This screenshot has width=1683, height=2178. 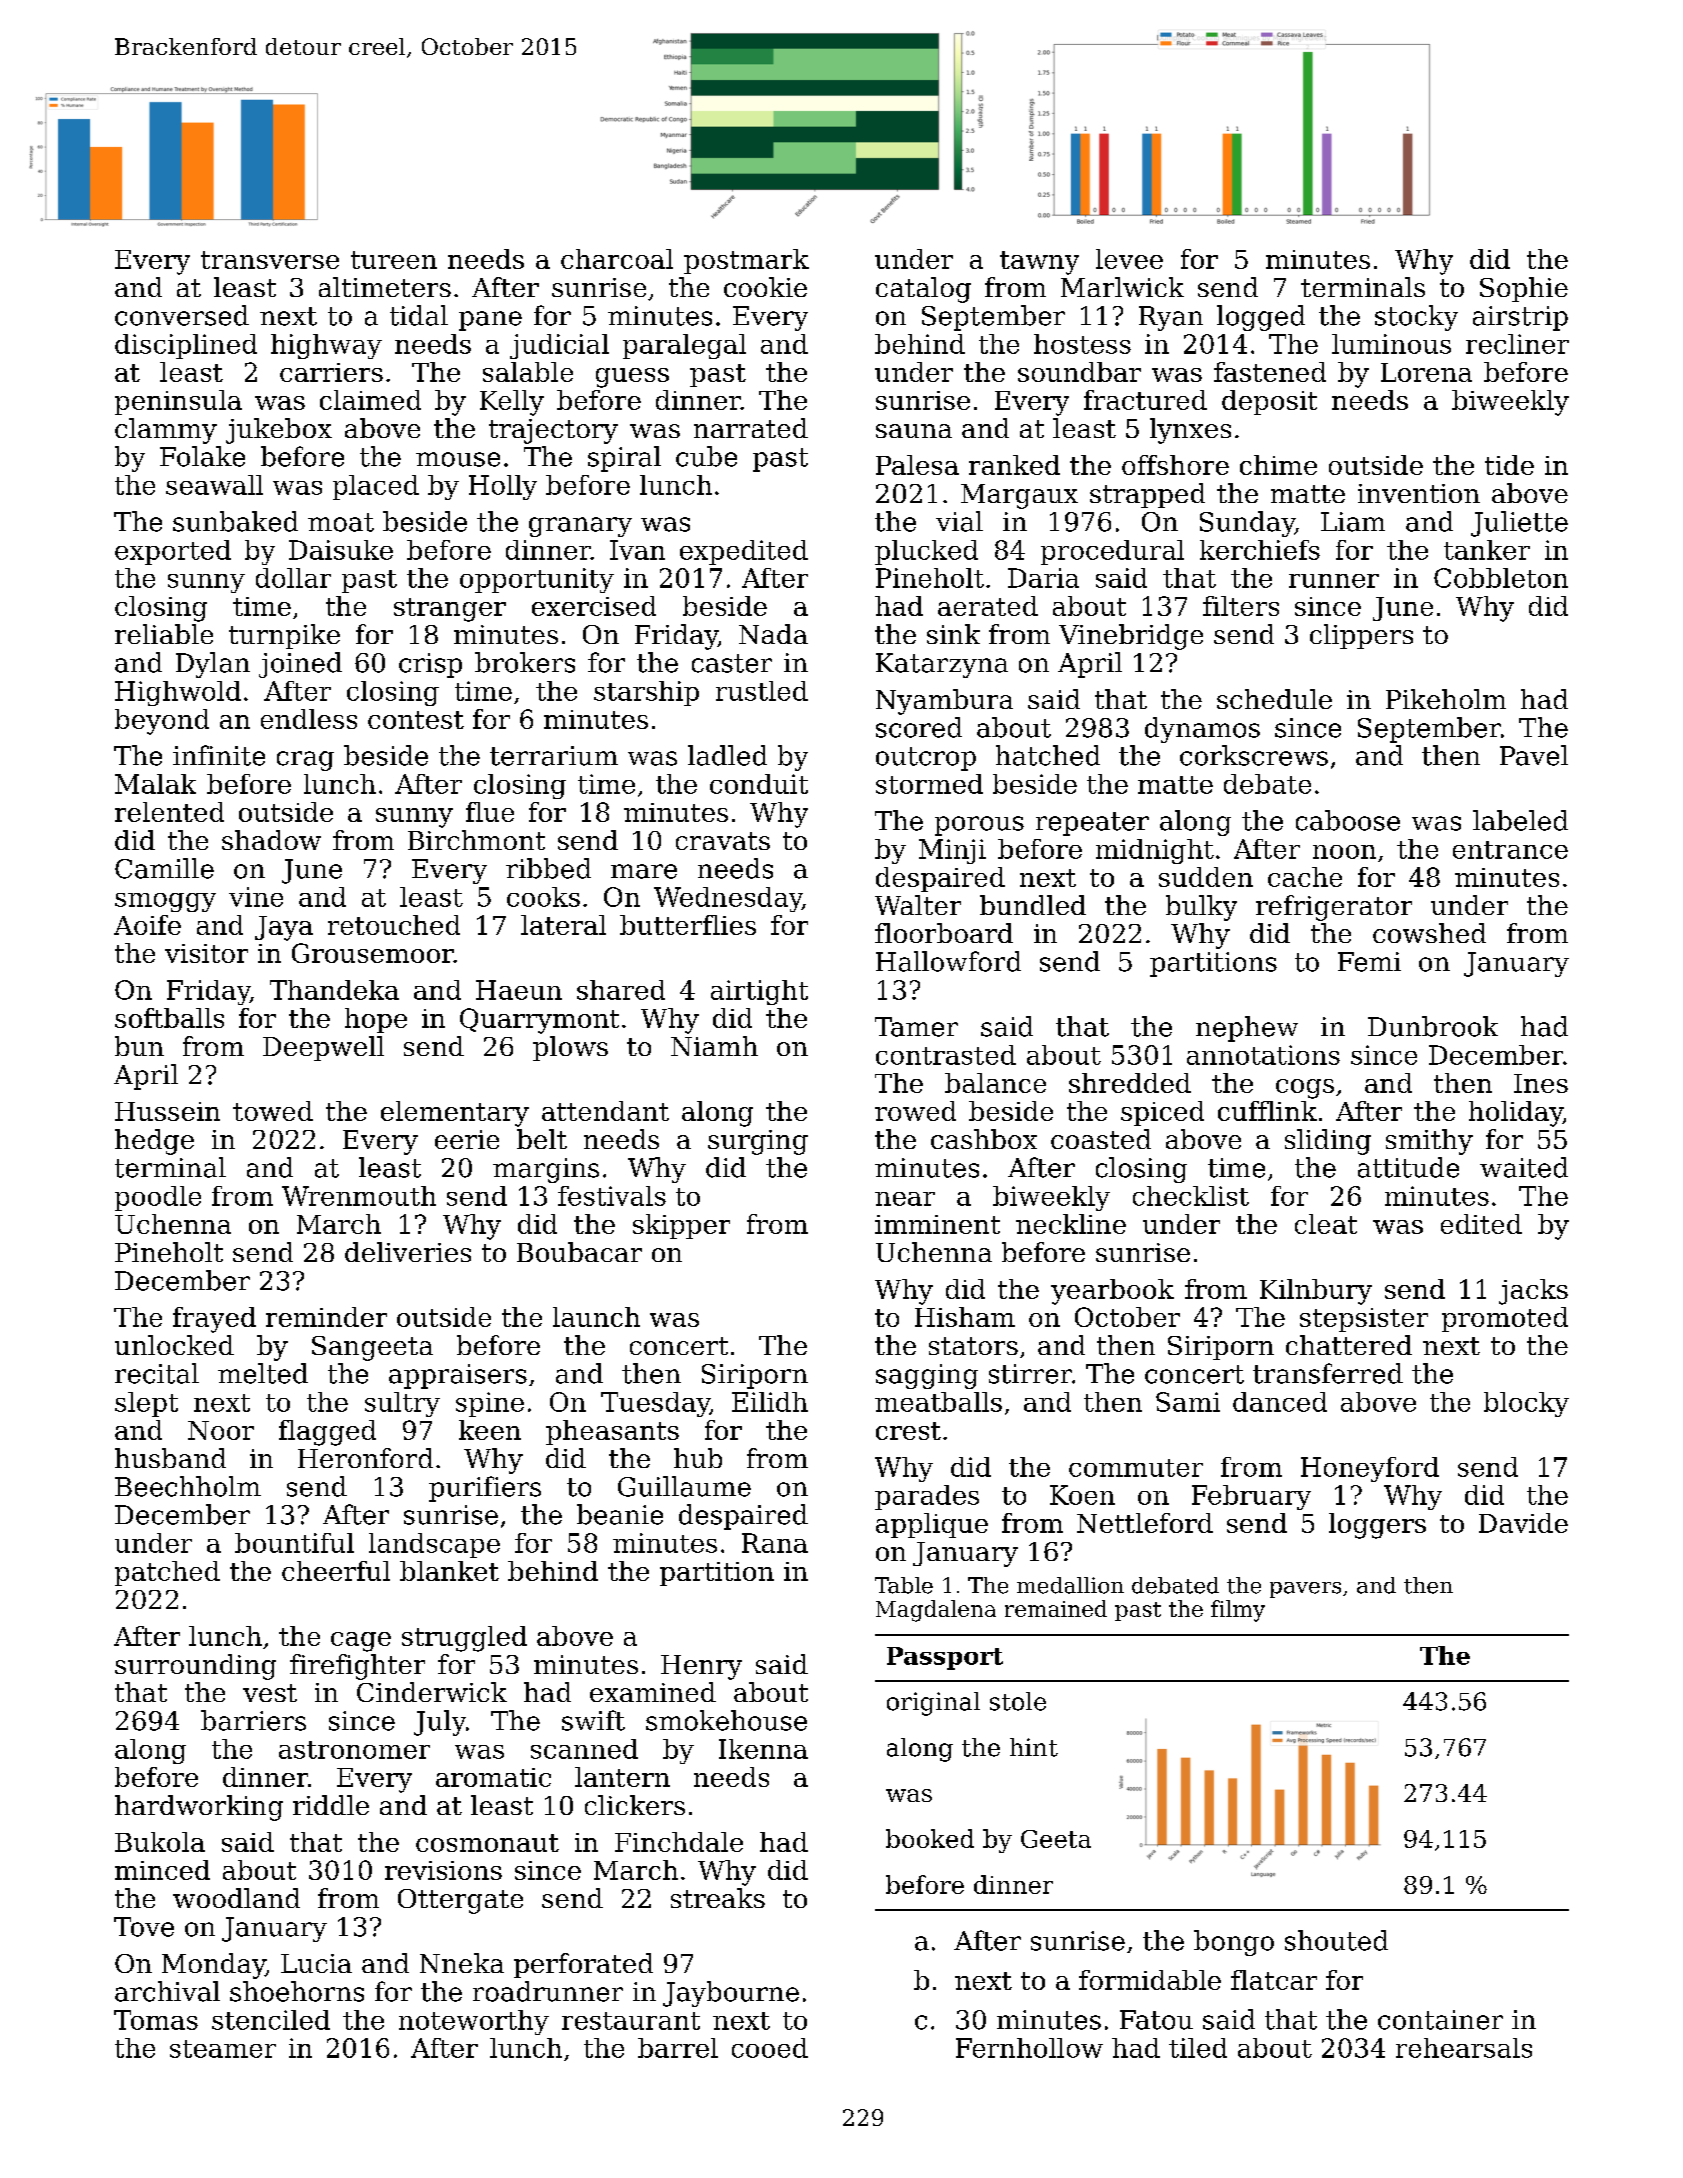 What do you see at coordinates (995, 1083) in the screenshot?
I see `balance` at bounding box center [995, 1083].
